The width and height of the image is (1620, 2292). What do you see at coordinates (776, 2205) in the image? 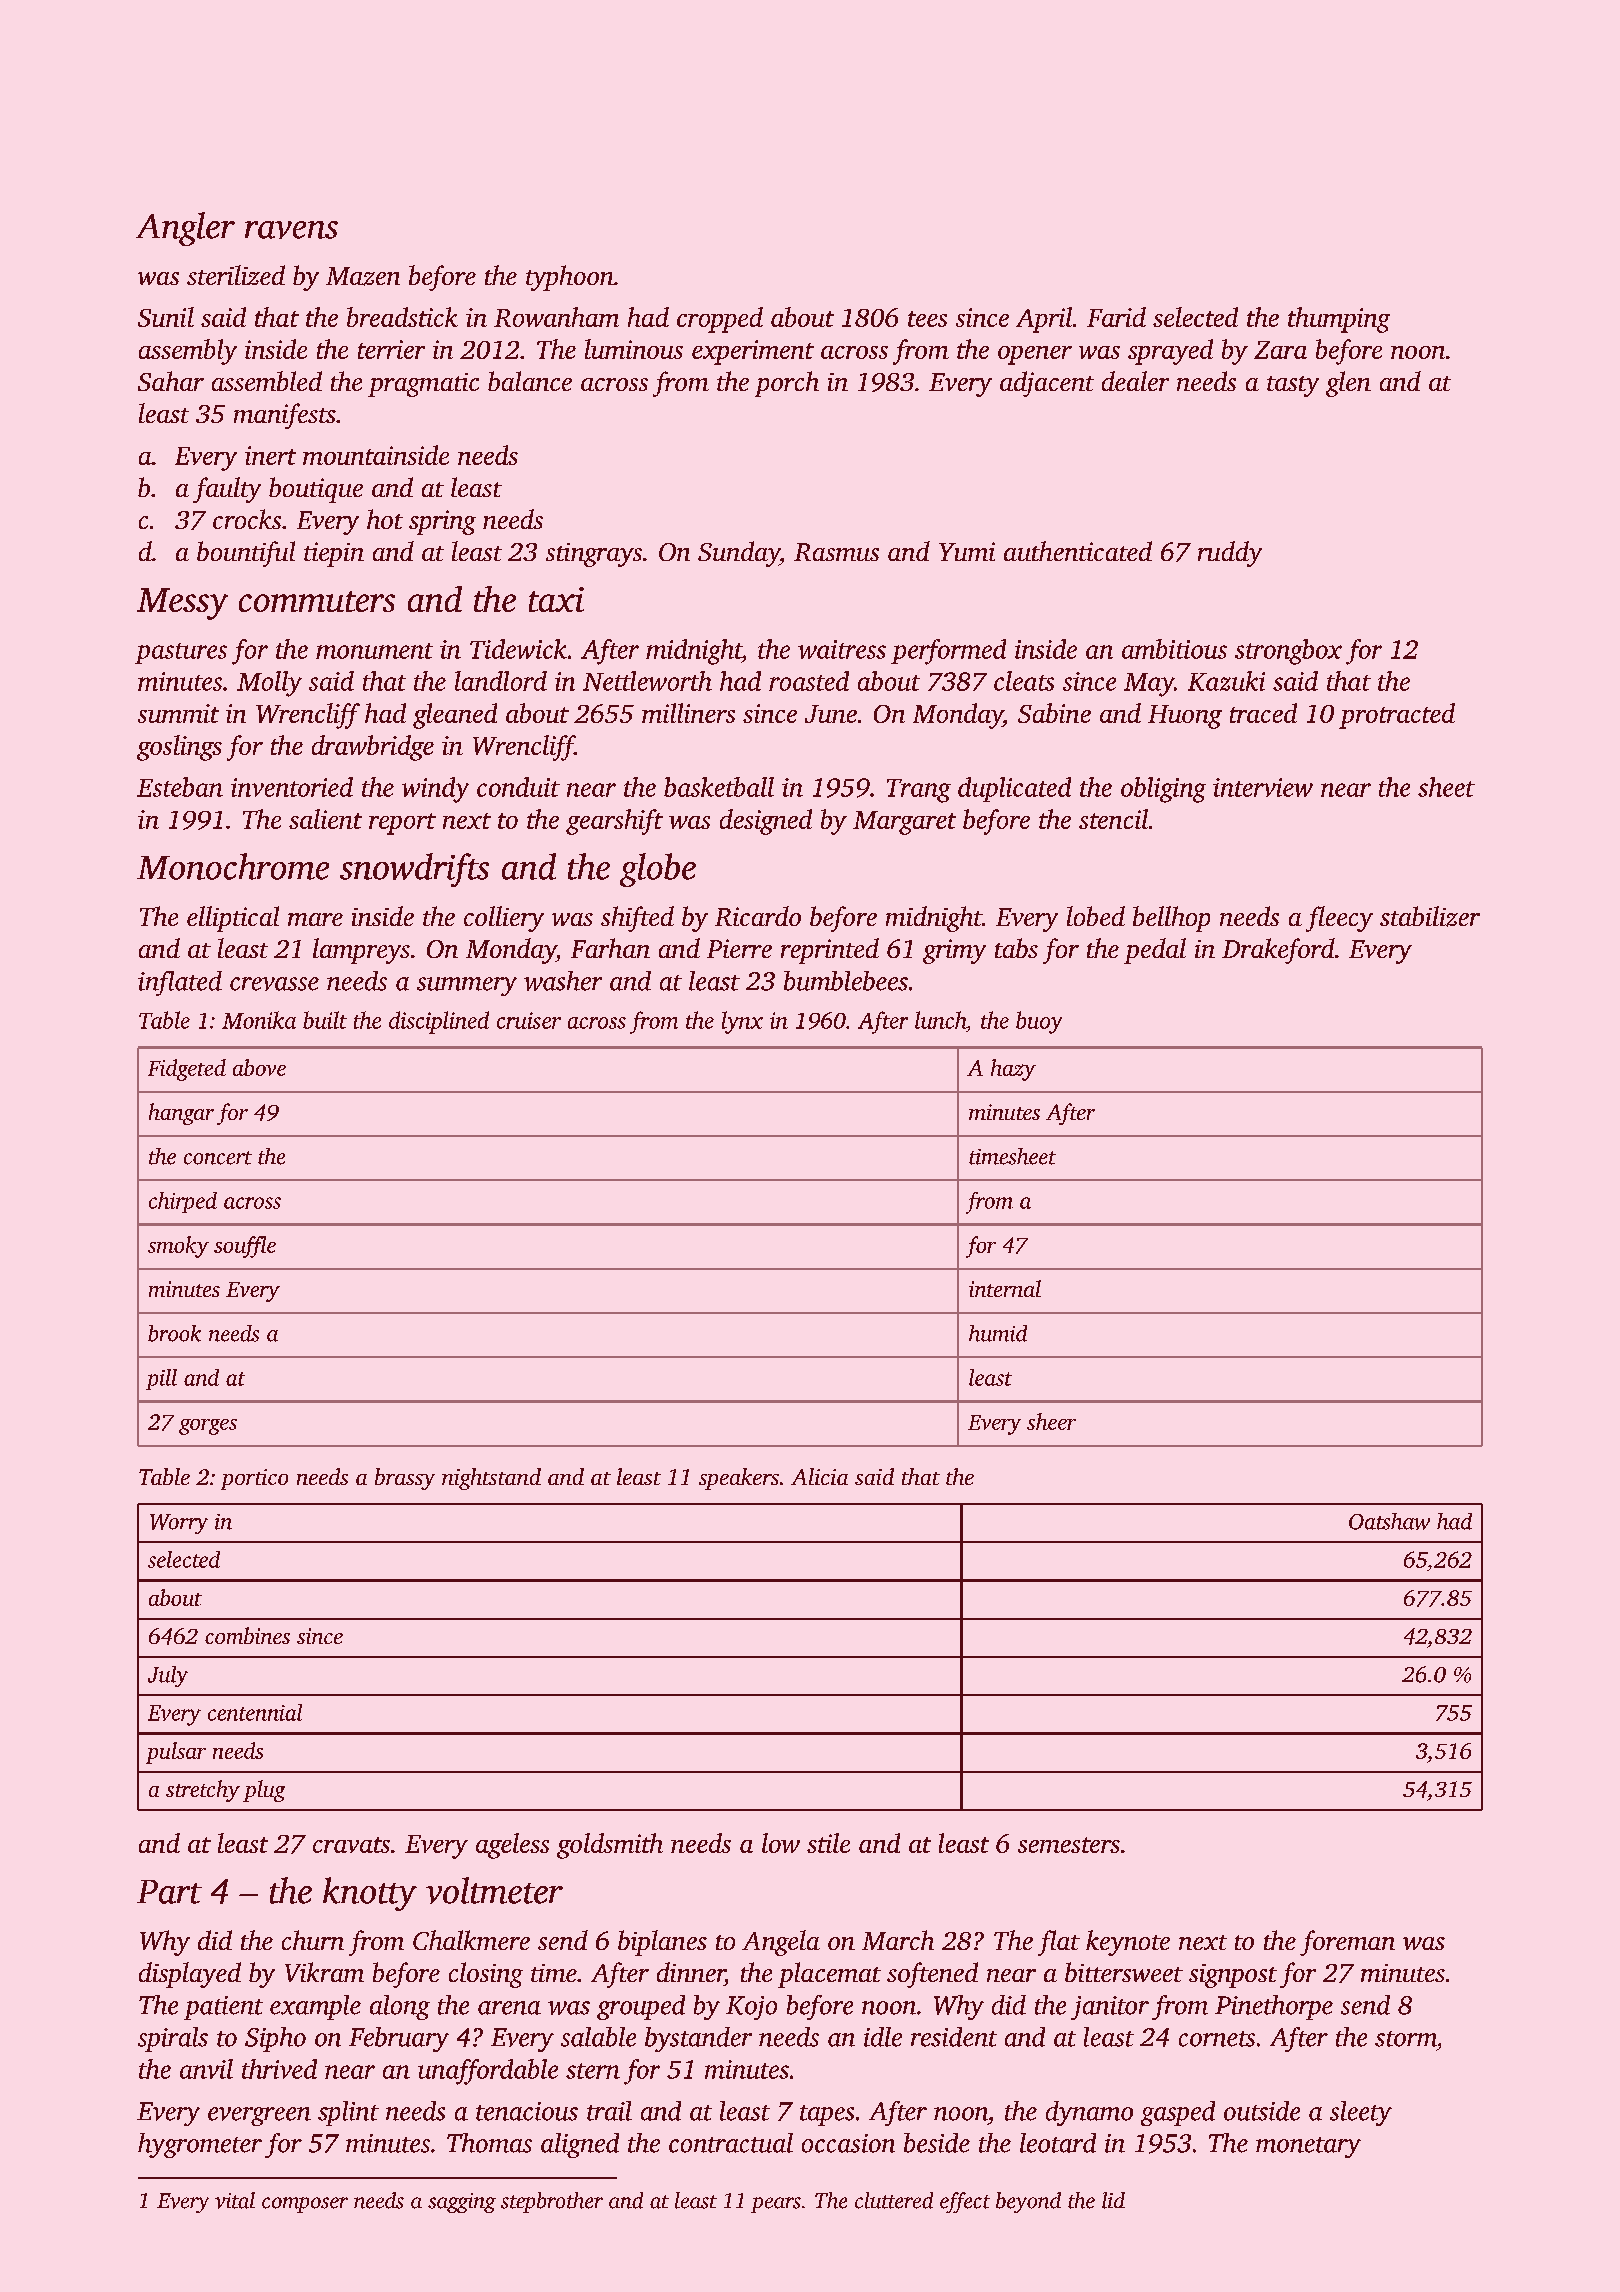
I see `pears` at bounding box center [776, 2205].
